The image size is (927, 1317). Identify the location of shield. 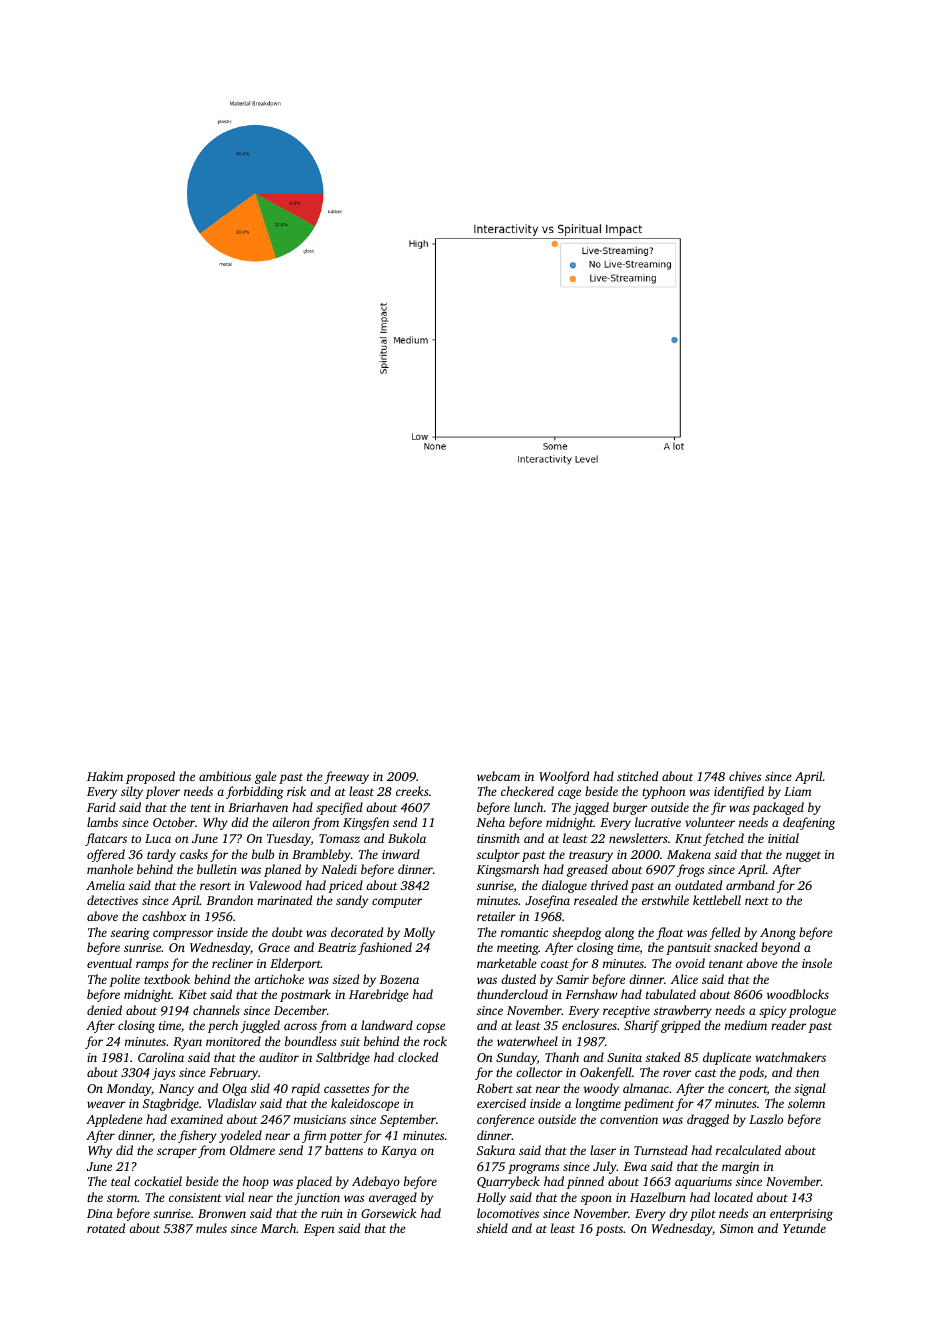
(492, 1228).
